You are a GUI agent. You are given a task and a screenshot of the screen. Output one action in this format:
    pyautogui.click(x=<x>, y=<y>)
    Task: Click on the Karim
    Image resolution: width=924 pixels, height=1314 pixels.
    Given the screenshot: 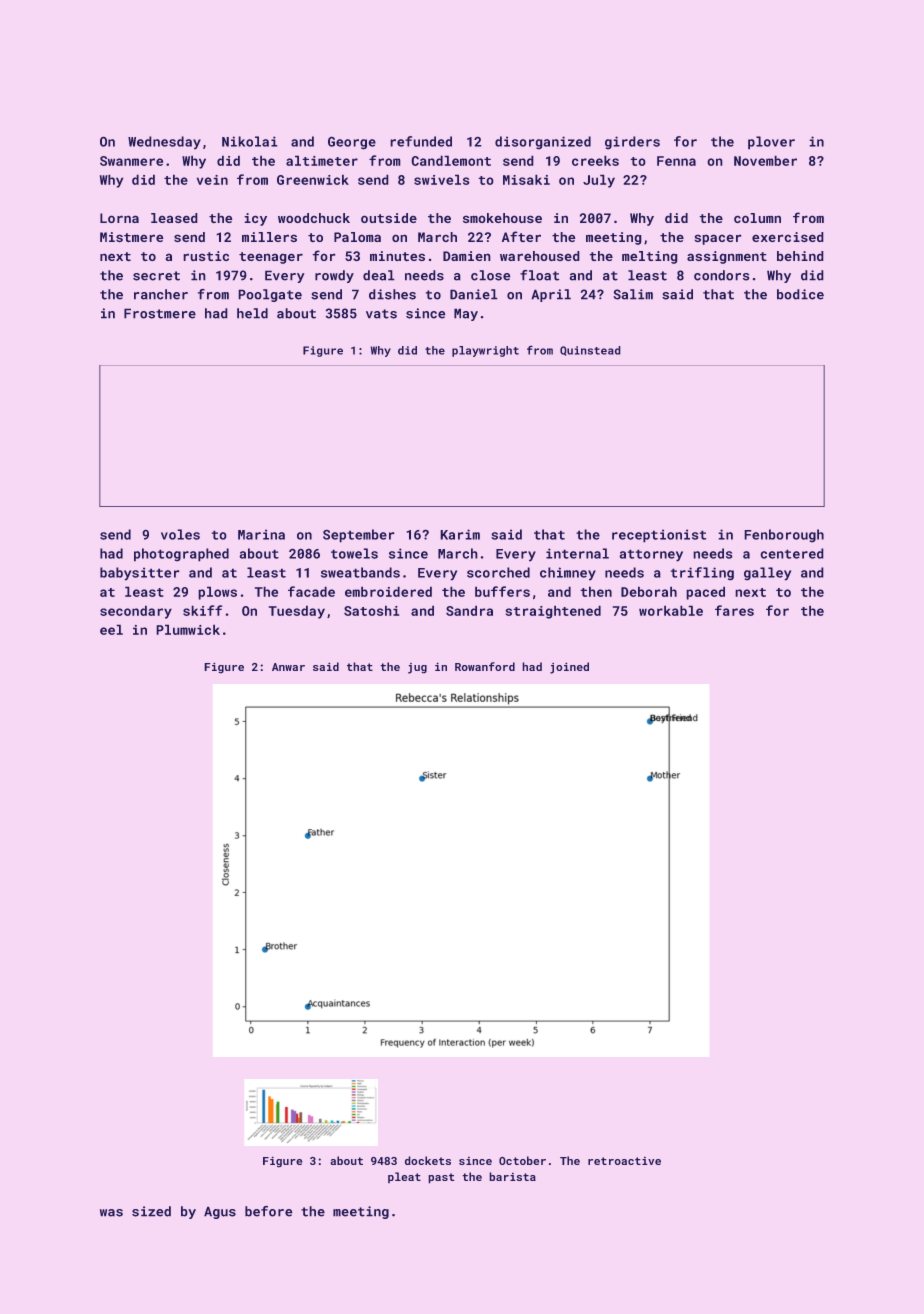 What is the action you would take?
    pyautogui.click(x=460, y=534)
